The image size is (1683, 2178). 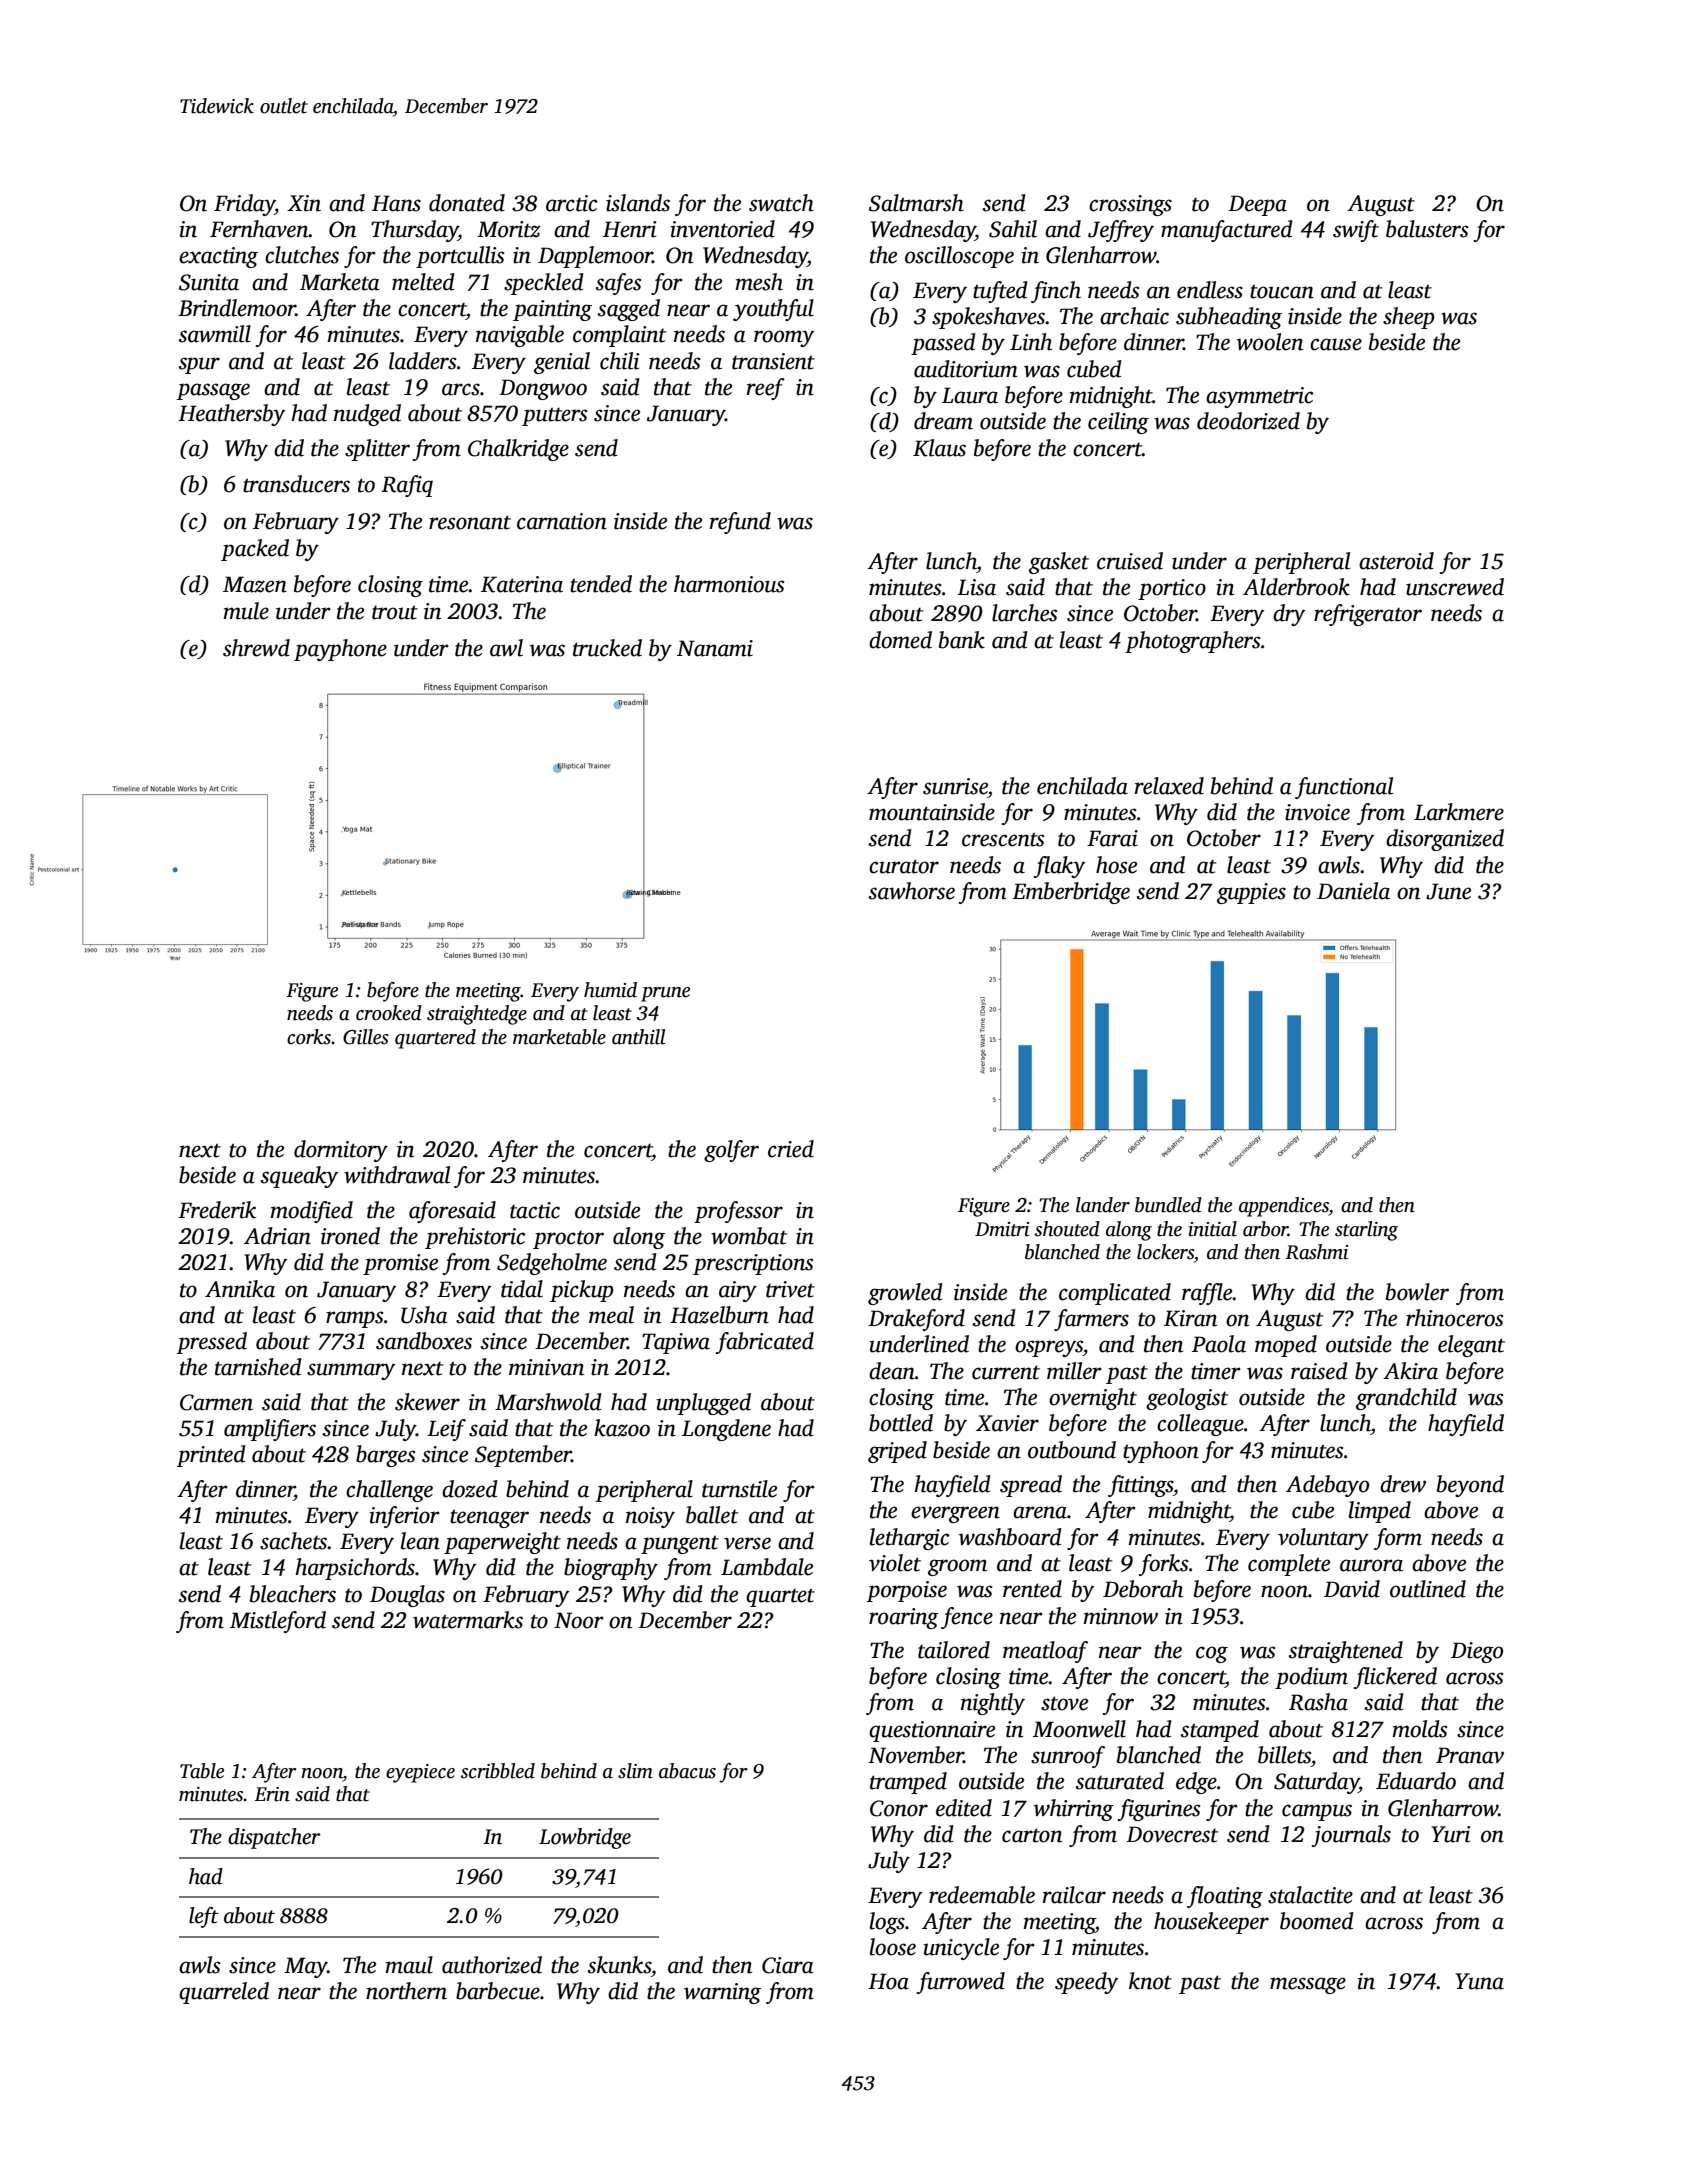 What do you see at coordinates (1257, 205) in the screenshot?
I see `Deepa` at bounding box center [1257, 205].
